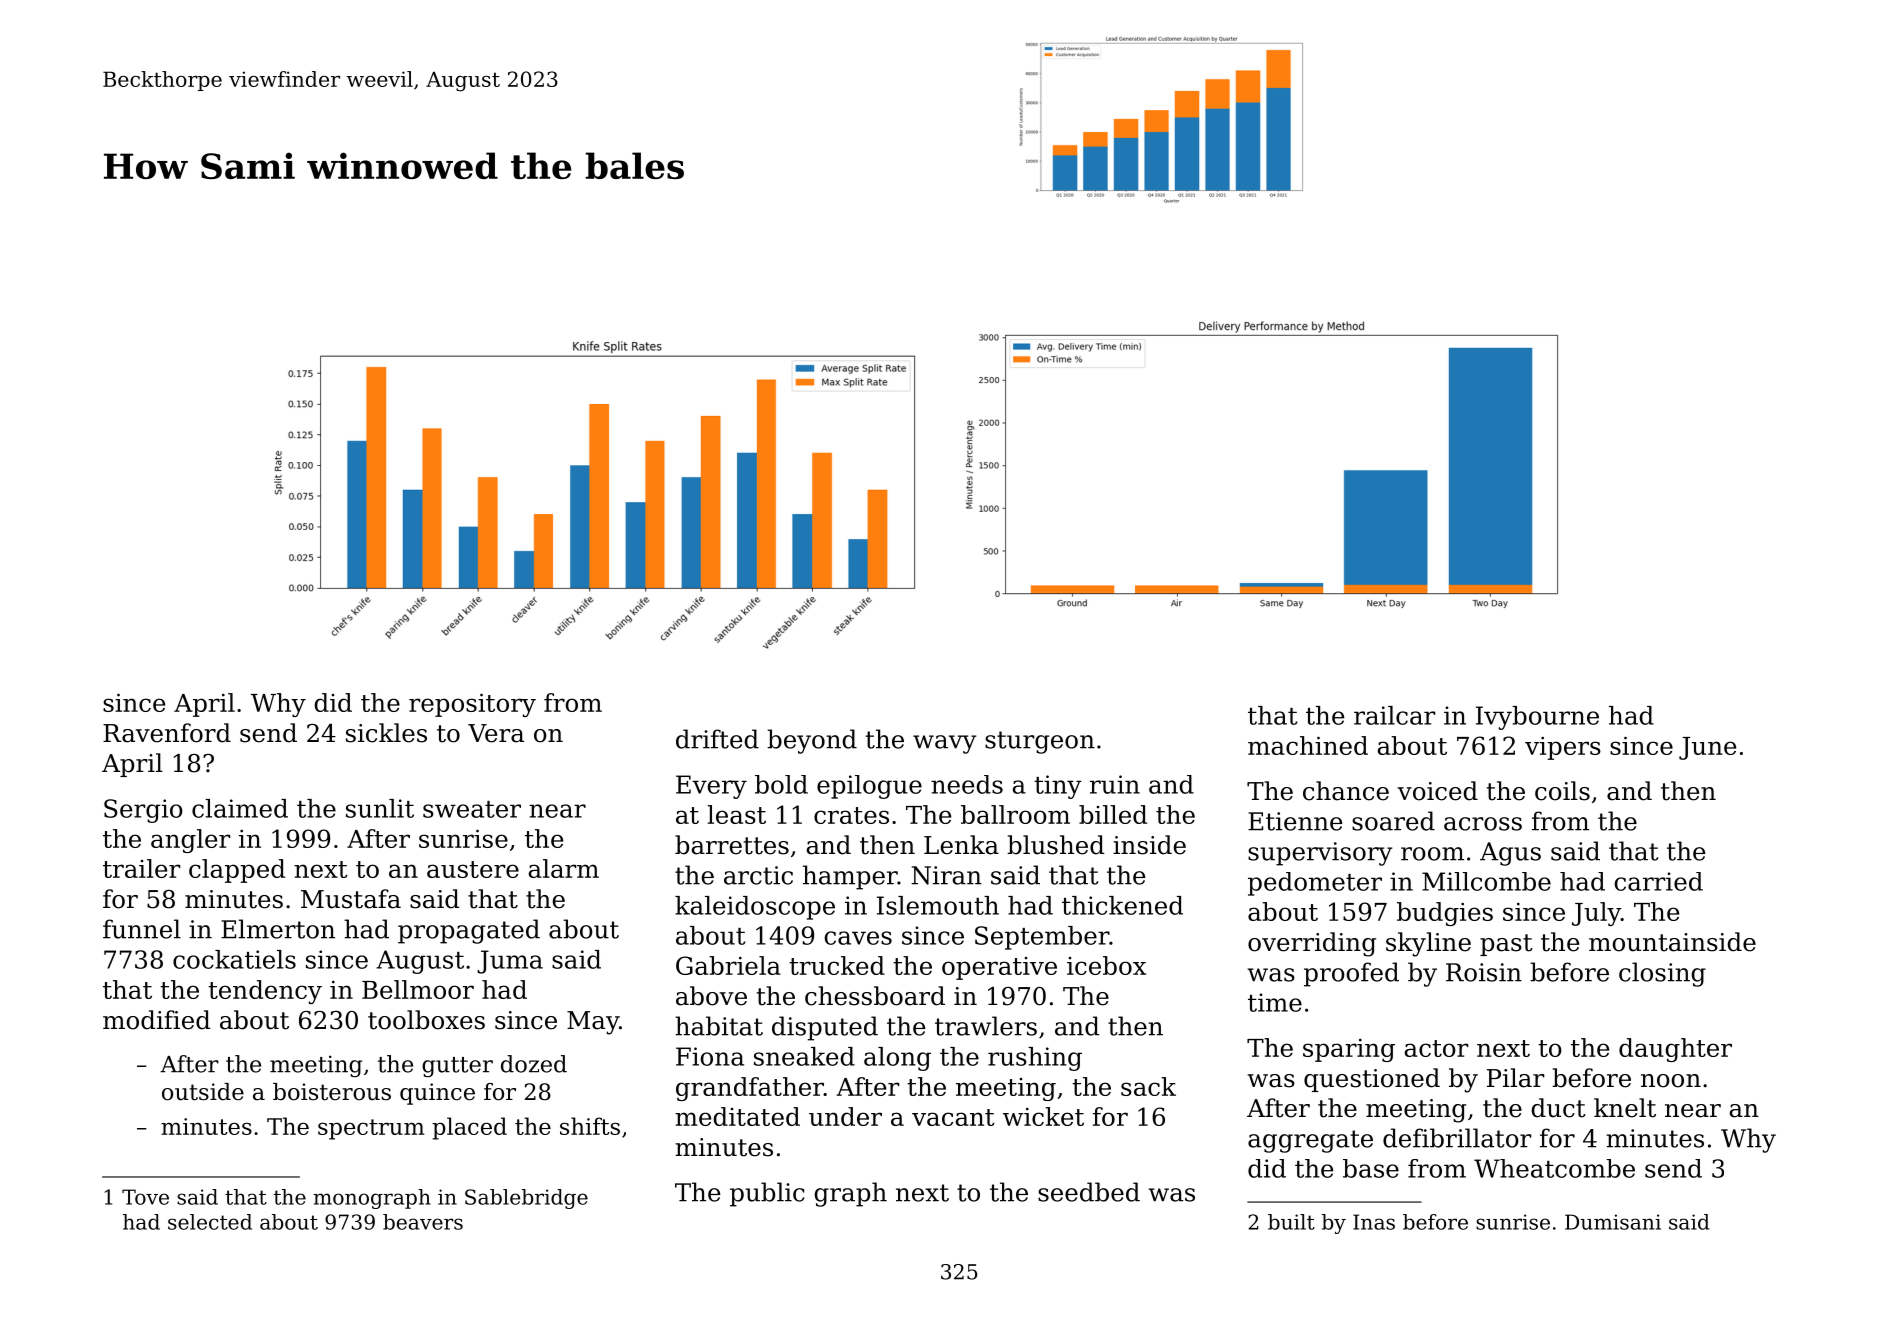 The height and width of the screenshot is (1329, 1879). Describe the element at coordinates (944, 744) in the screenshot. I see `wavy` at that location.
